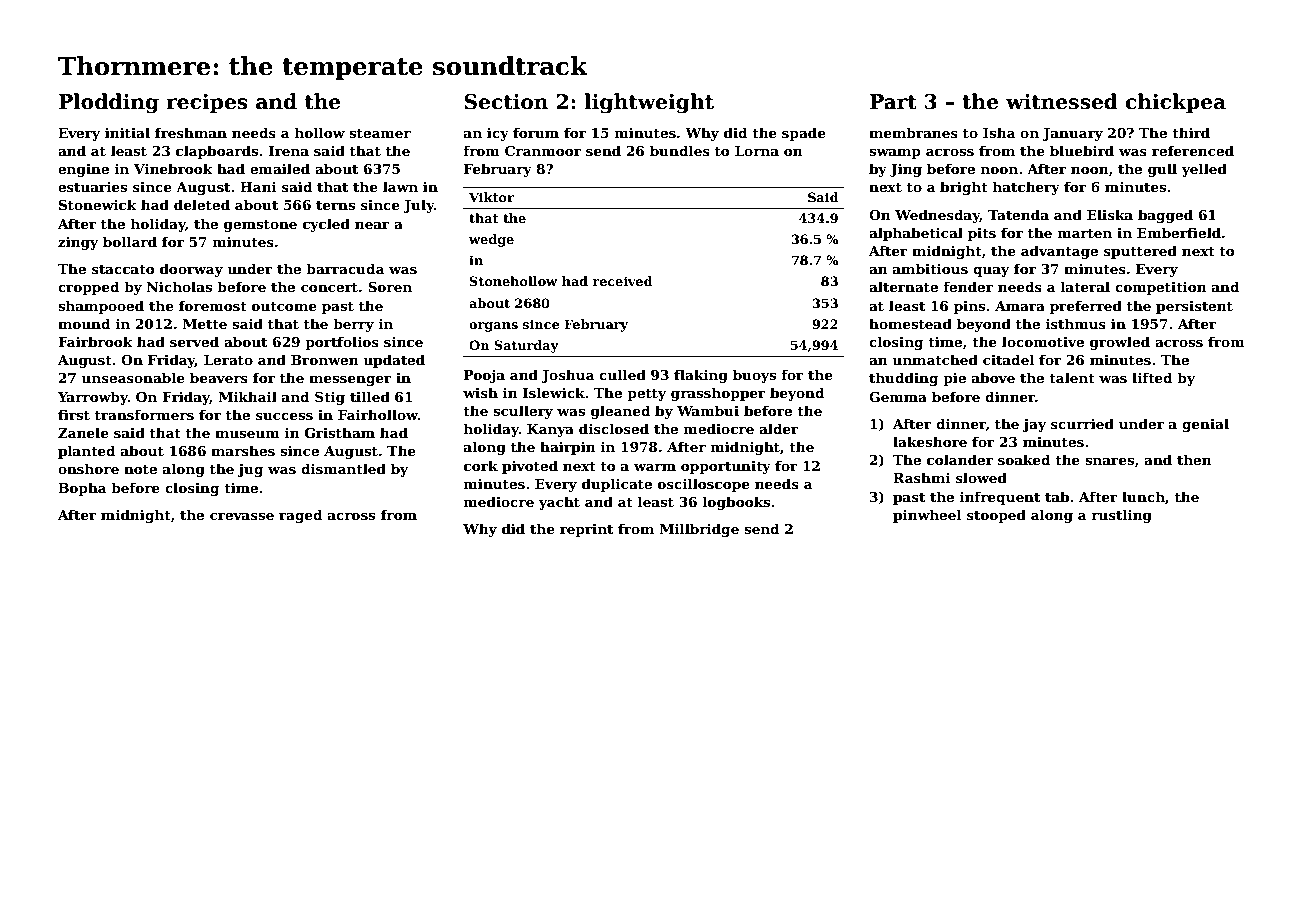 This document has width=1308, height=924. What do you see at coordinates (969, 307) in the document?
I see `pins` at bounding box center [969, 307].
